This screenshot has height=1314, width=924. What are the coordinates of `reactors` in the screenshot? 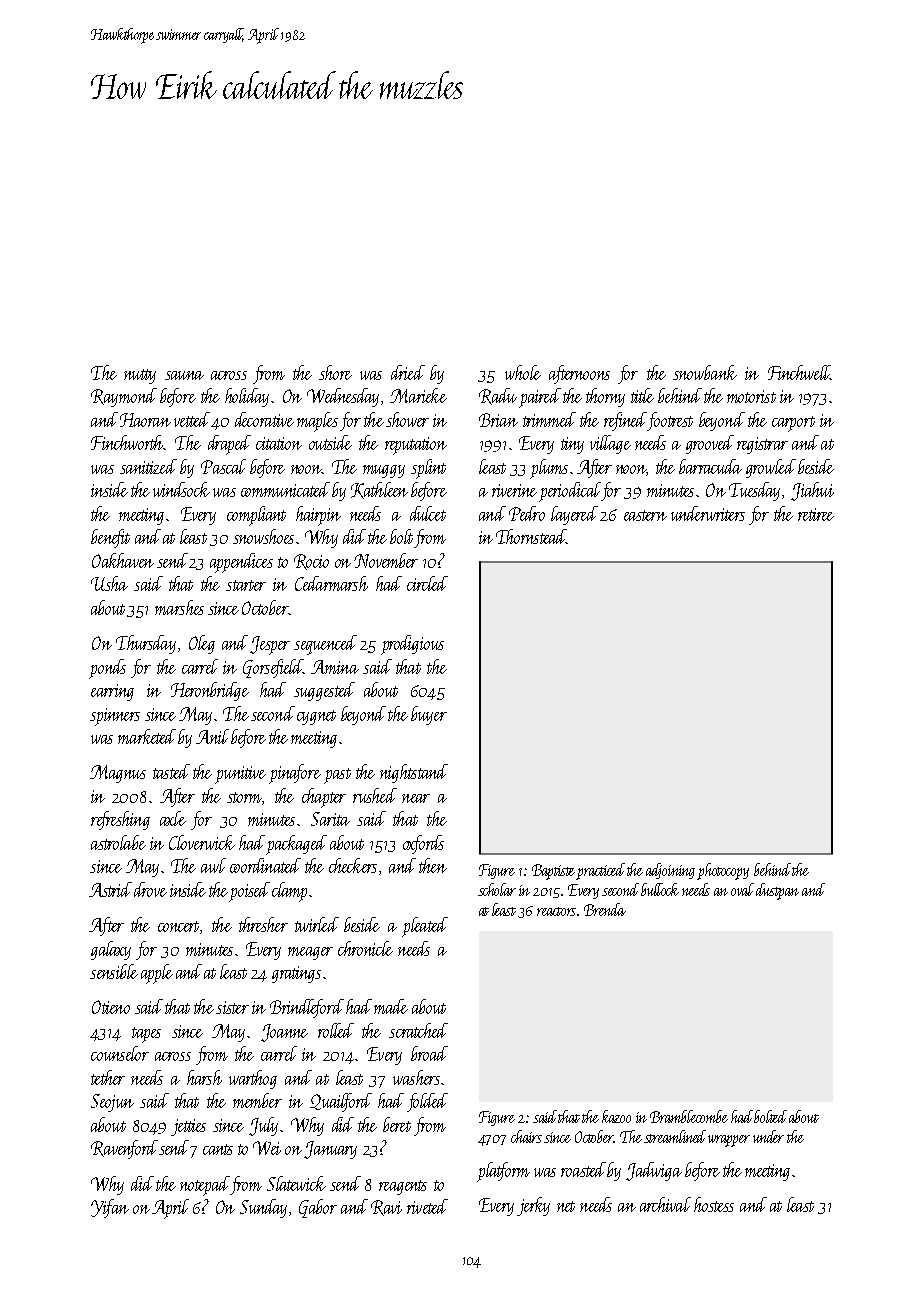 It's located at (556, 911).
